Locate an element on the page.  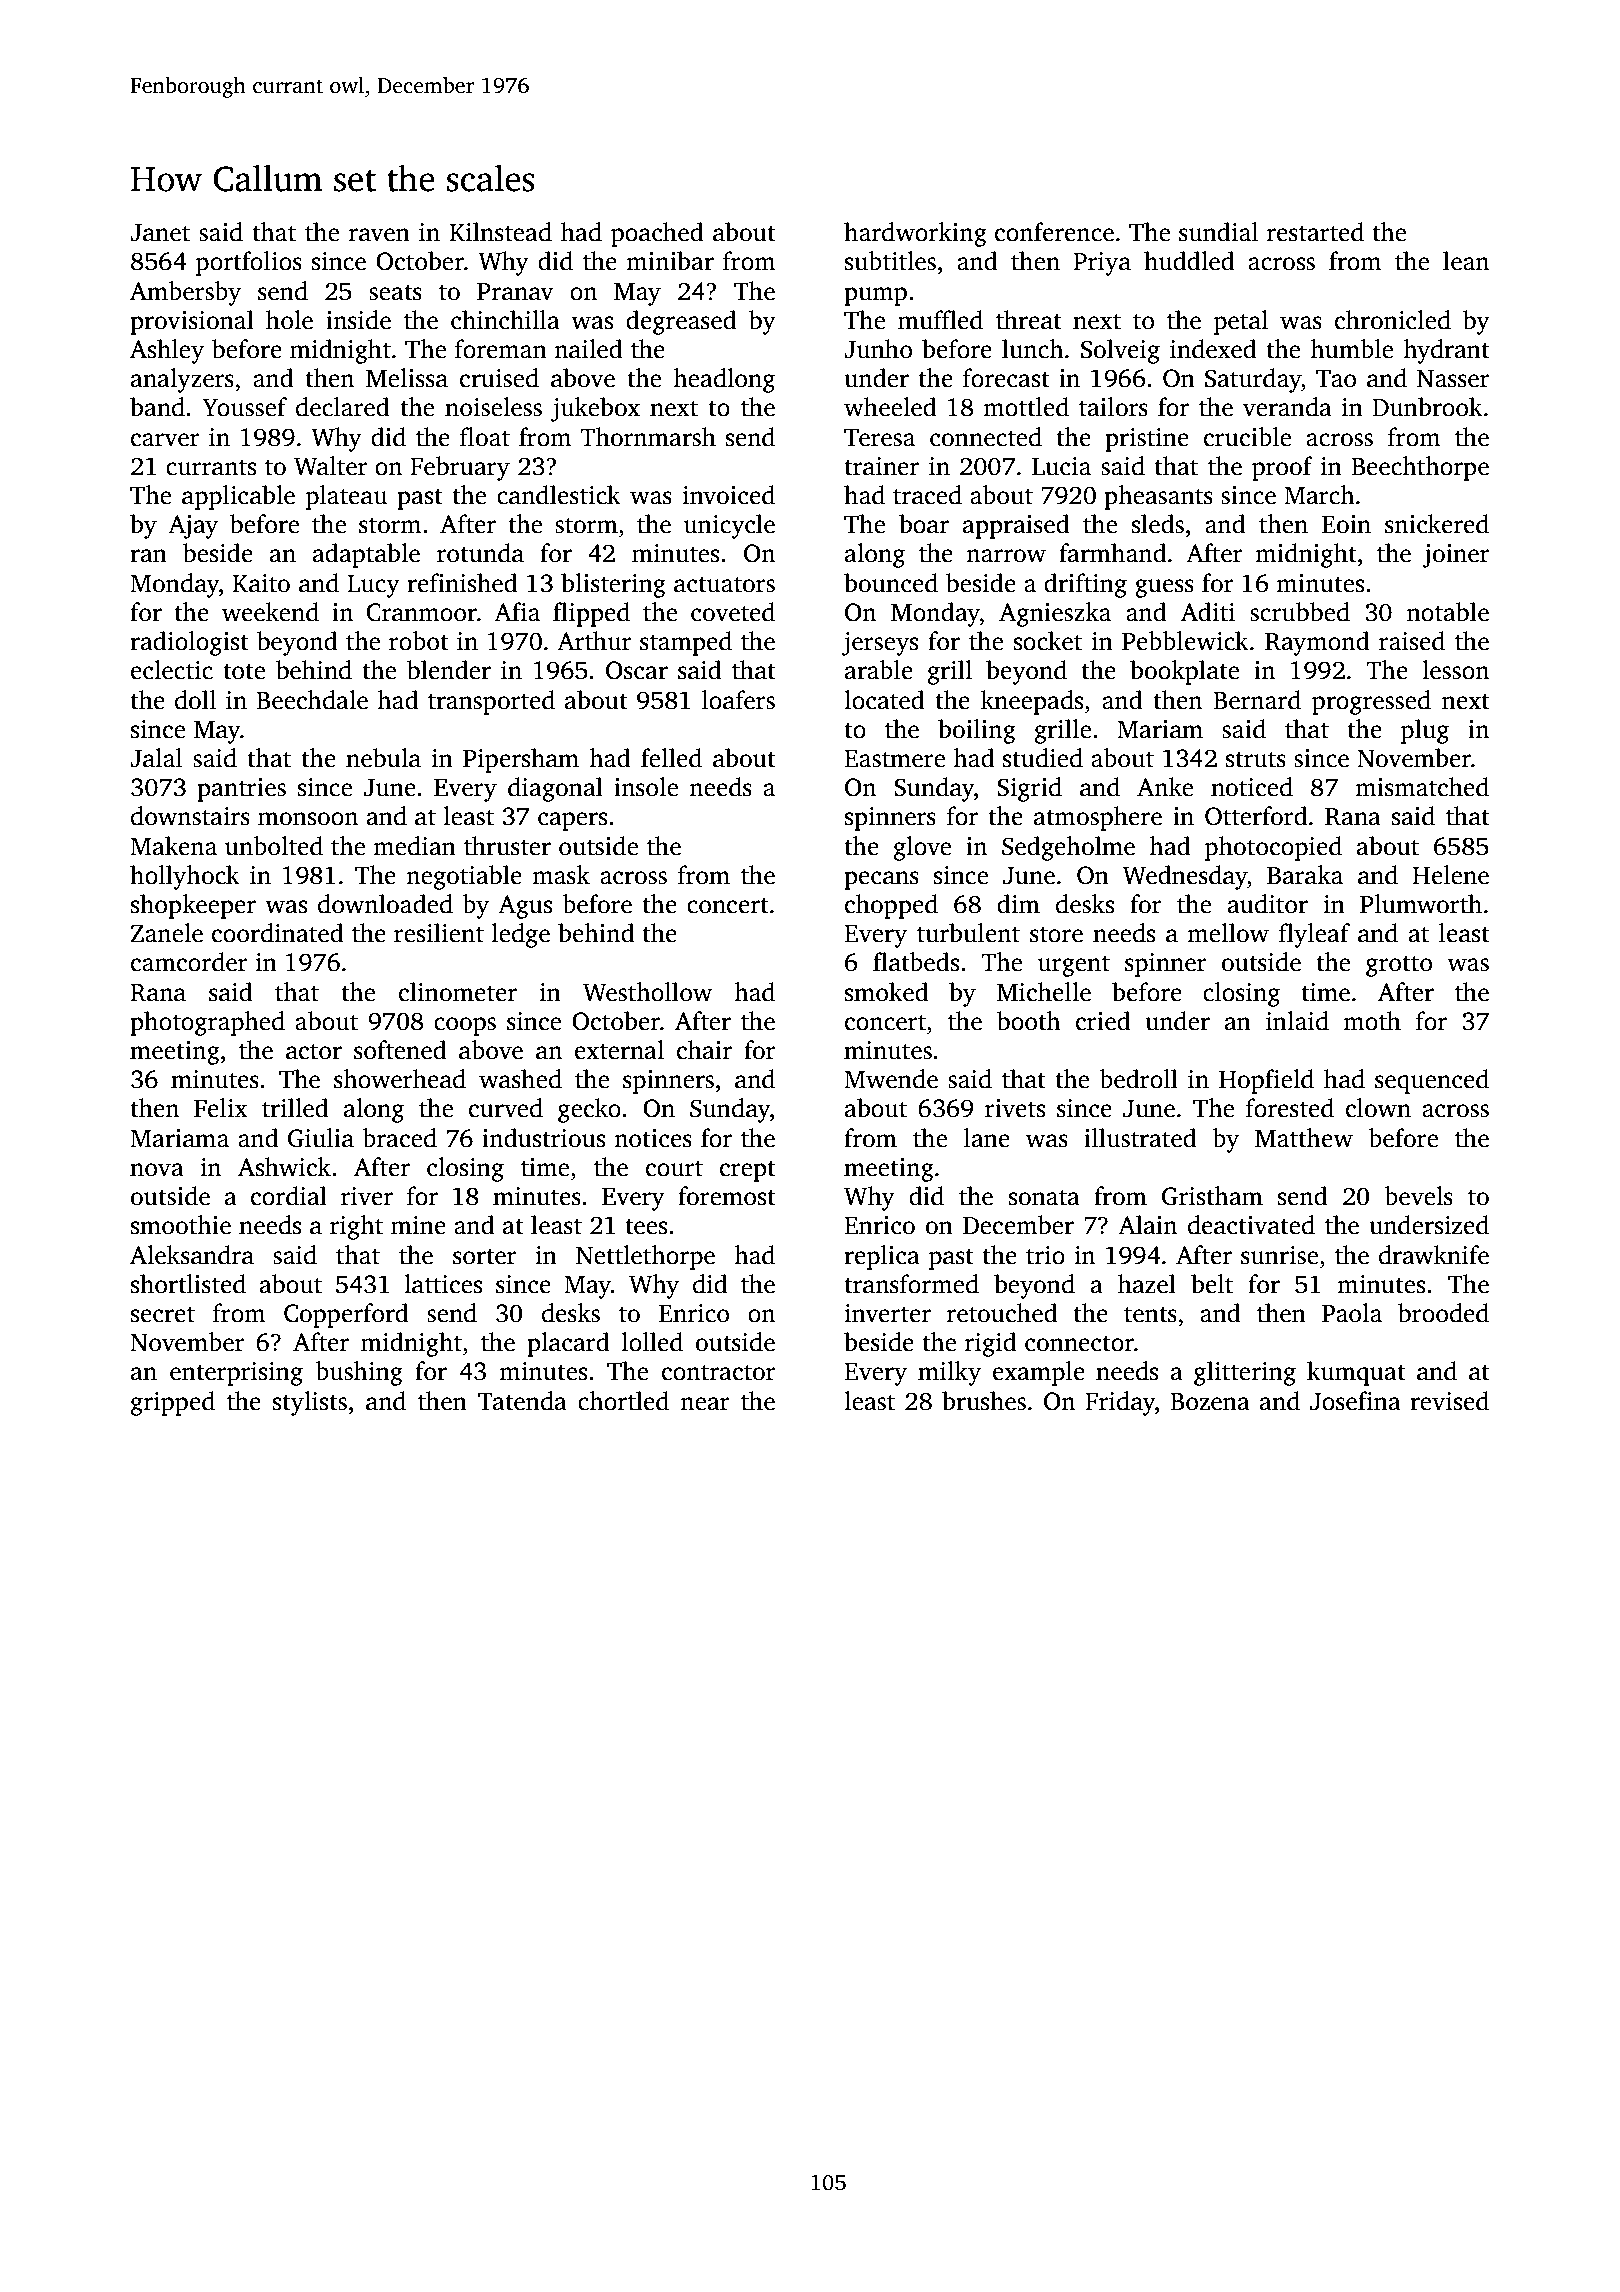
eclectic is located at coordinates (172, 670).
